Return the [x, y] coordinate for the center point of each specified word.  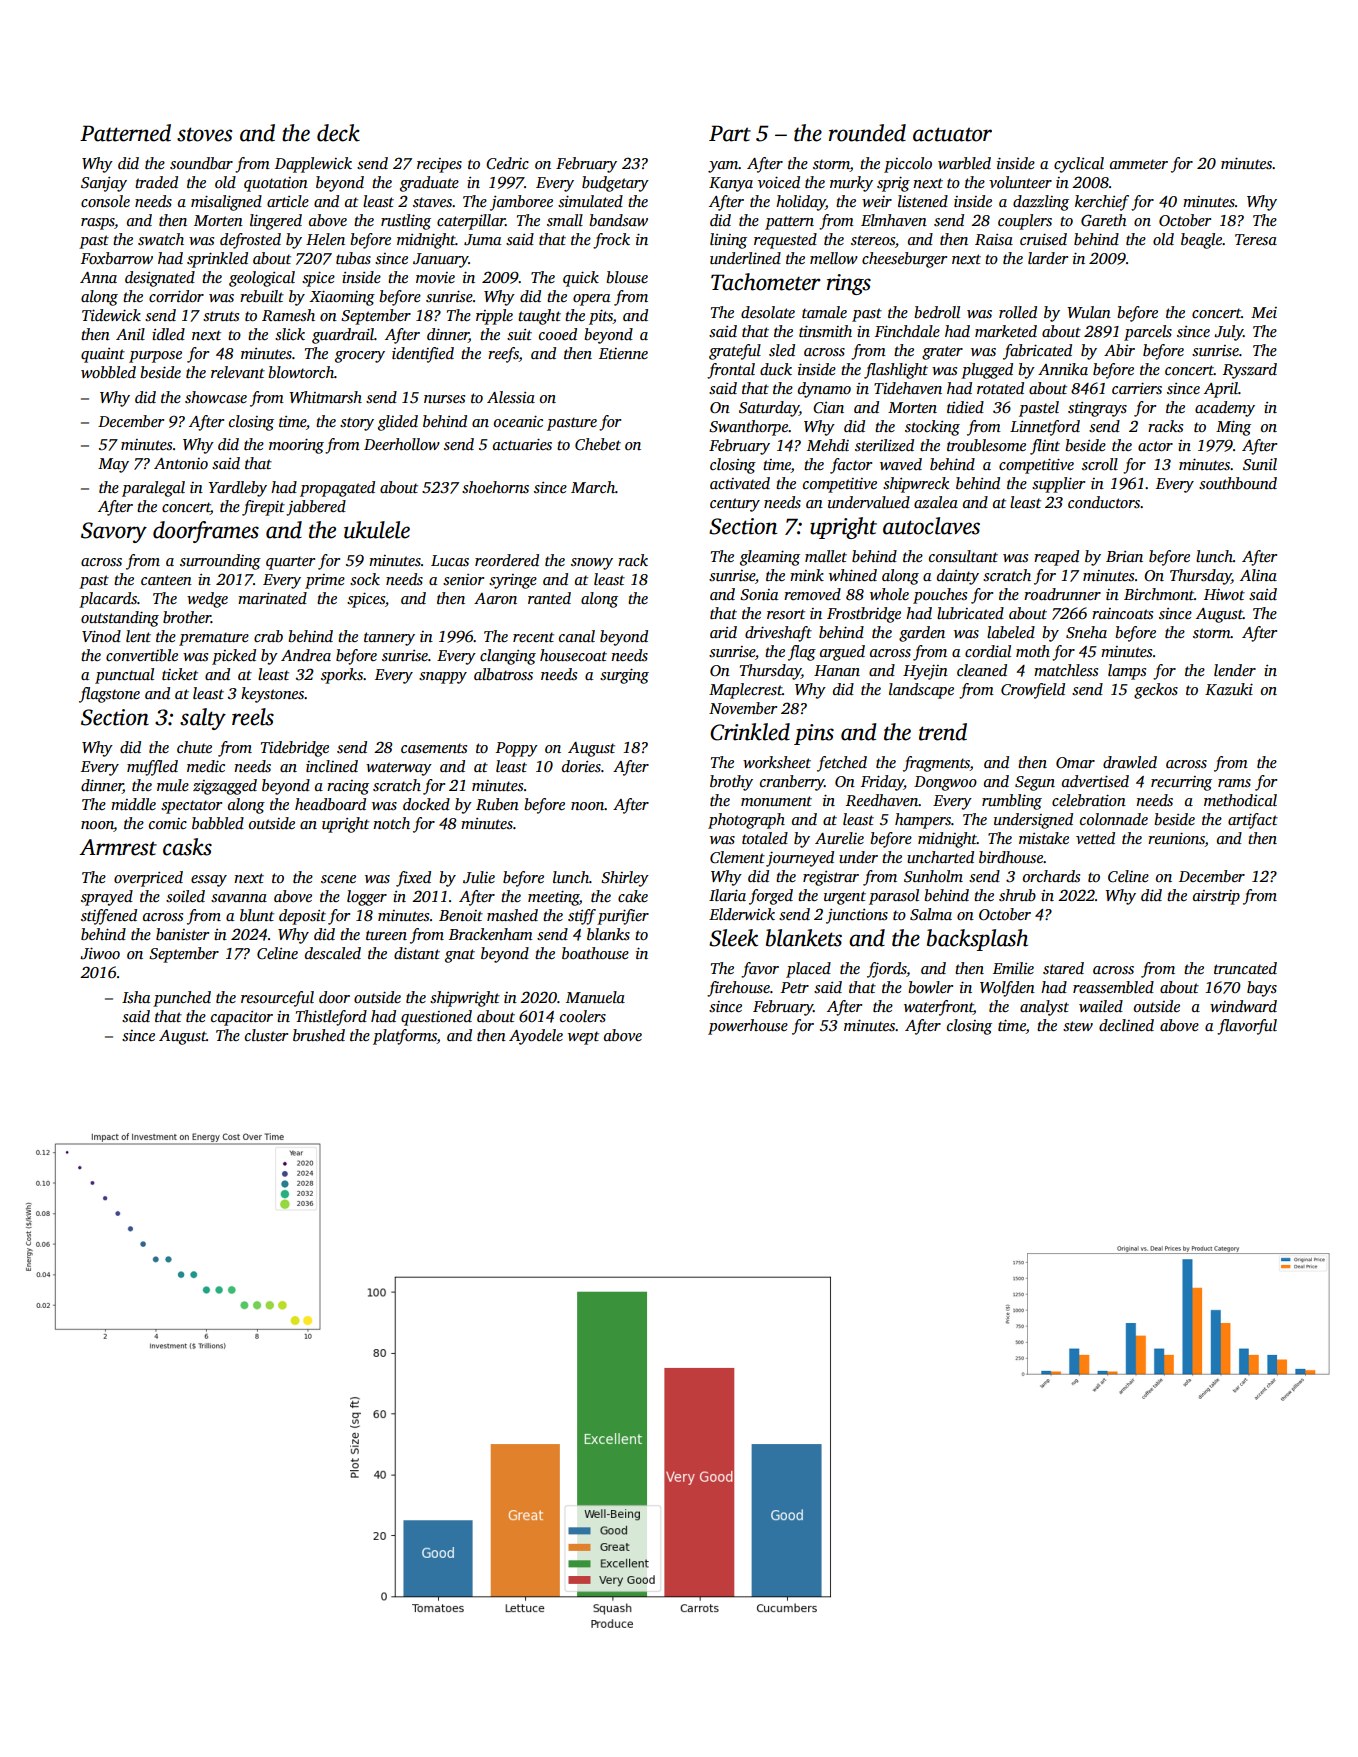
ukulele [377, 530]
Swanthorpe [748, 428]
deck [338, 133]
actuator [952, 134]
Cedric [507, 163]
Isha [136, 997]
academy [1225, 409]
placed [808, 970]
